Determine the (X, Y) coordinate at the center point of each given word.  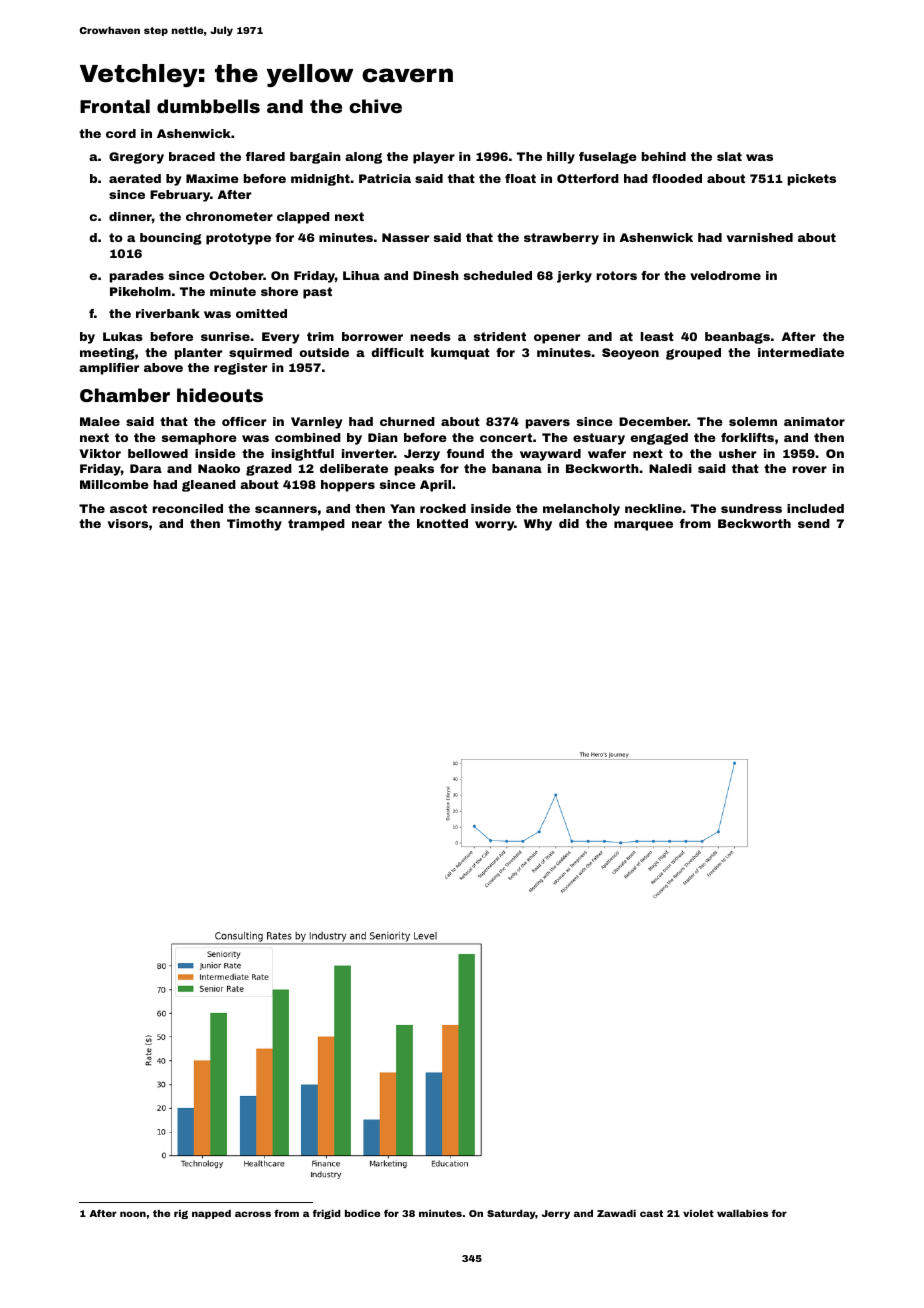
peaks (414, 470)
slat (729, 156)
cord (121, 133)
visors (128, 523)
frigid (327, 1214)
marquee (643, 526)
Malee (100, 421)
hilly (561, 158)
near (367, 524)
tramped (316, 525)
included (815, 508)
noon (133, 1214)
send (814, 523)
